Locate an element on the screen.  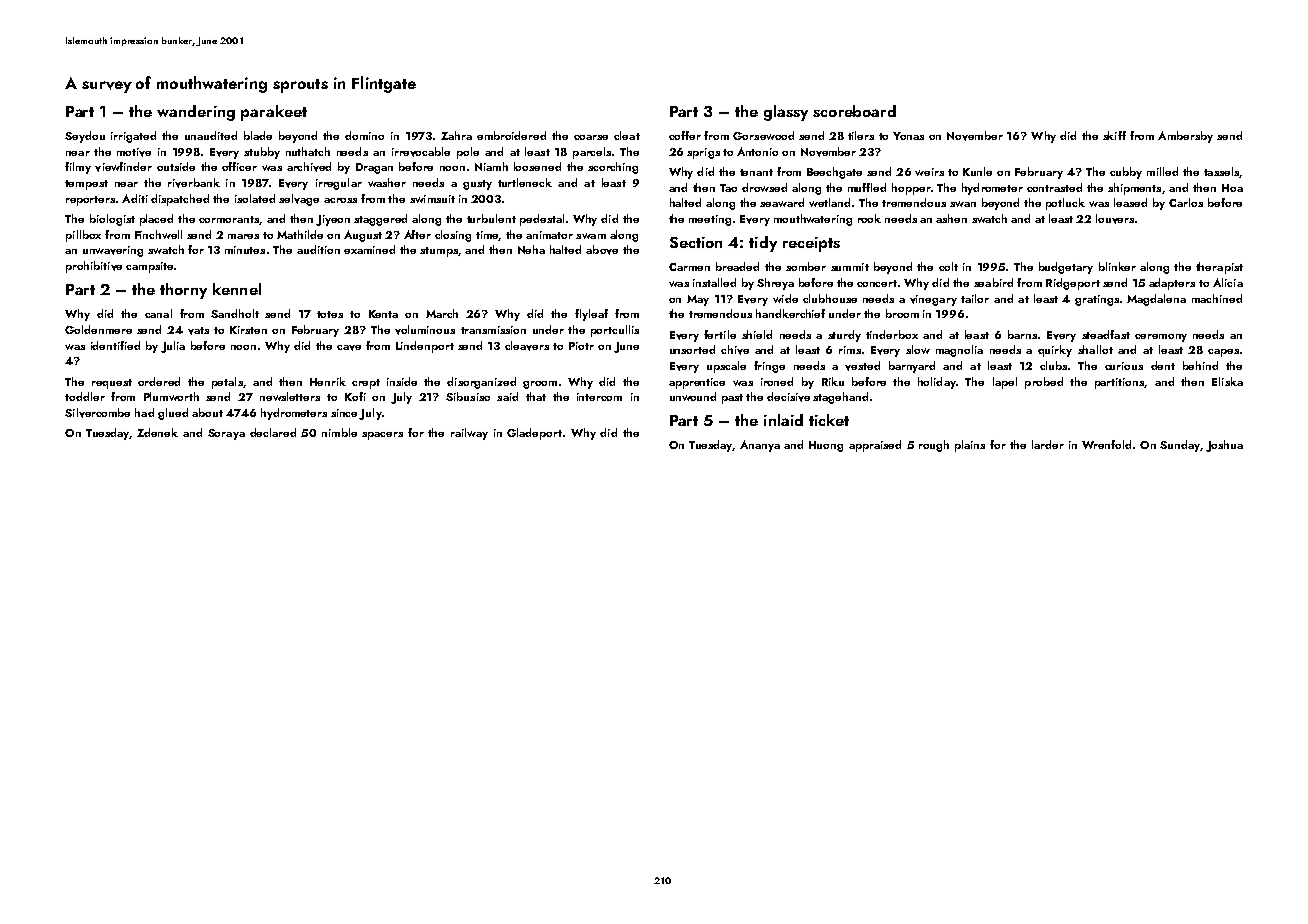
machined is located at coordinates (1217, 298).
